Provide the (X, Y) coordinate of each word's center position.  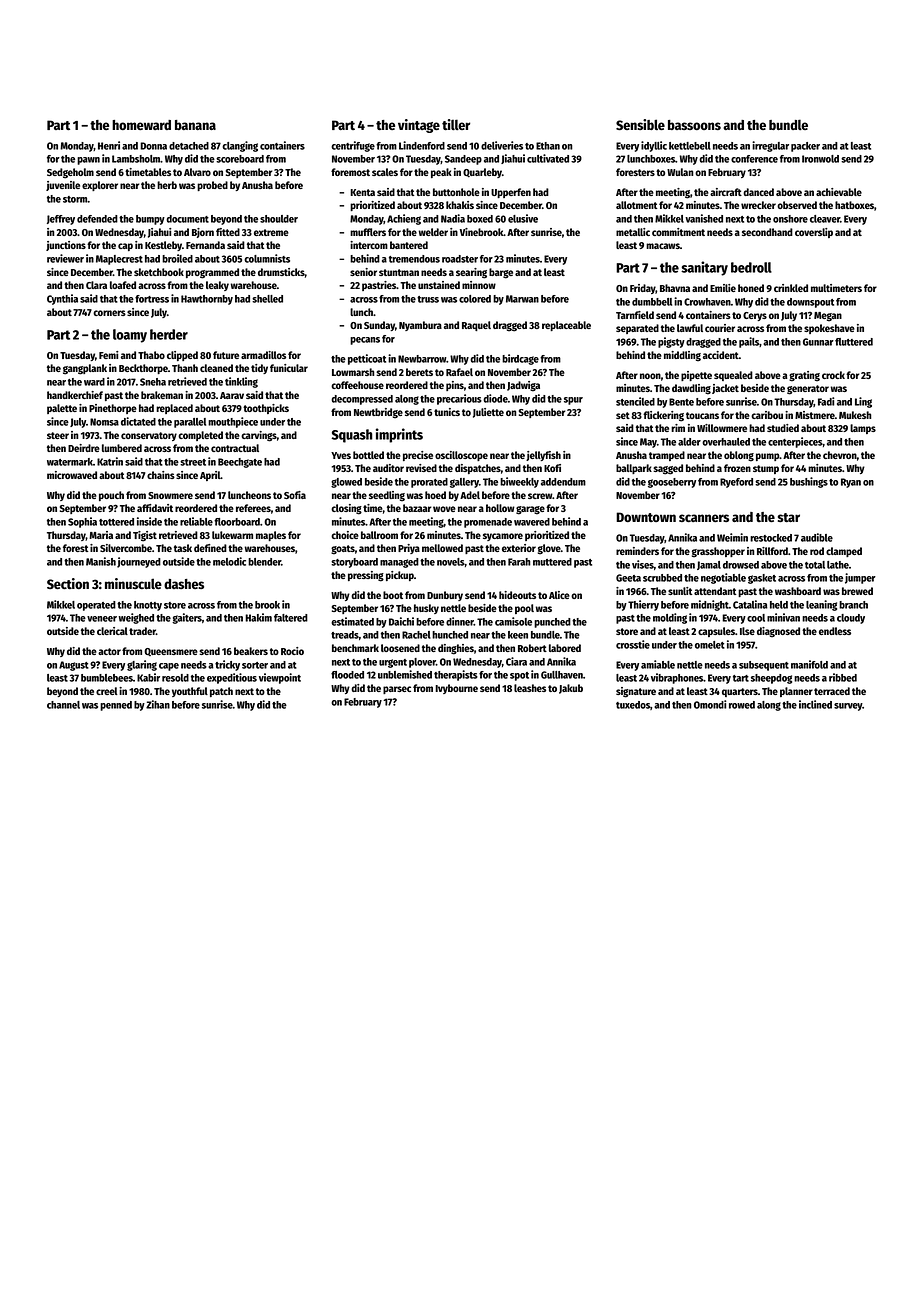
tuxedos (633, 705)
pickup (400, 576)
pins (455, 386)
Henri (109, 145)
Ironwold (820, 159)
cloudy (851, 619)
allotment (637, 205)
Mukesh (855, 415)
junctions (66, 246)
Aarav (232, 395)
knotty (148, 606)
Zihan (158, 704)
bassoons (694, 125)
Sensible (640, 124)
